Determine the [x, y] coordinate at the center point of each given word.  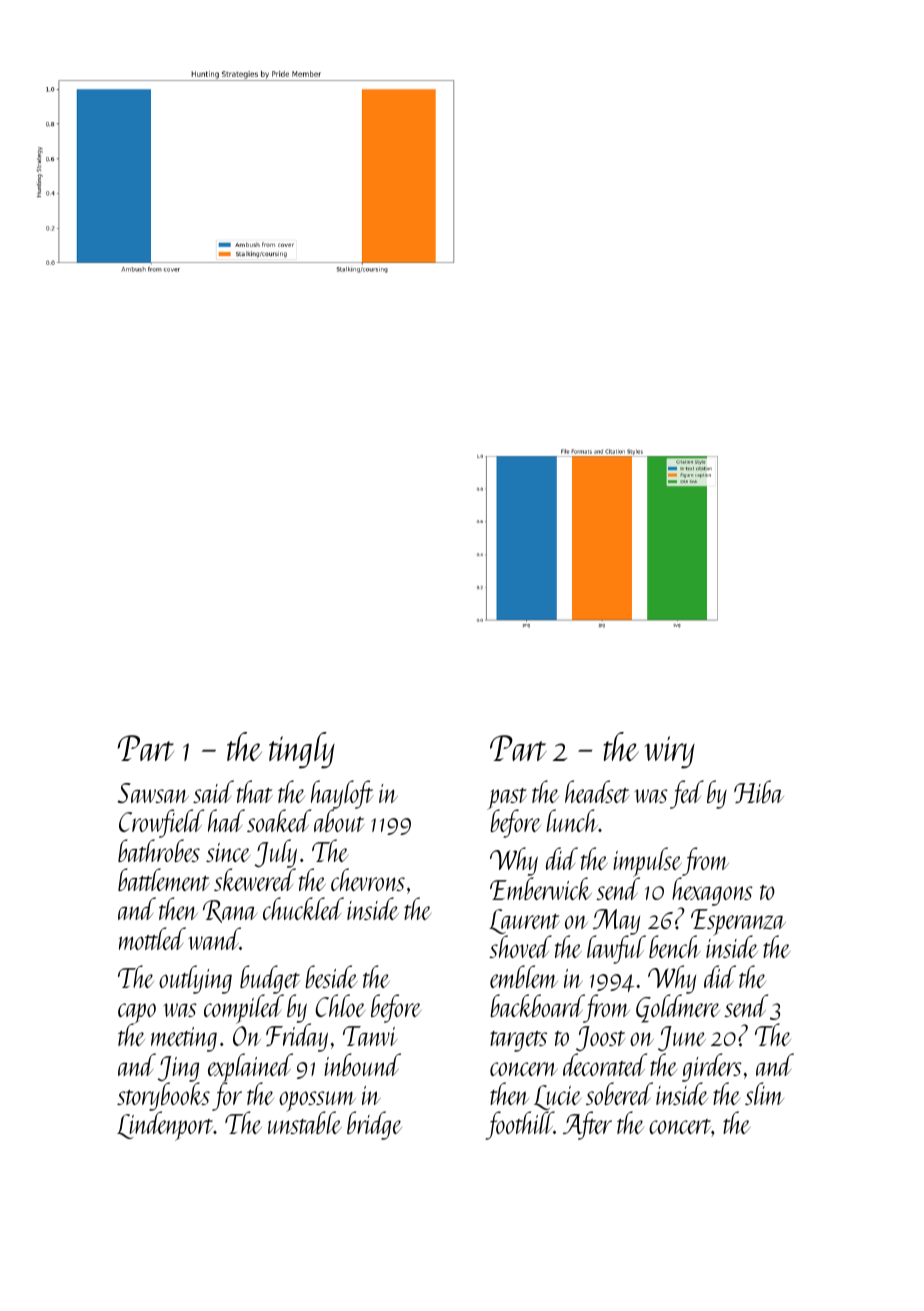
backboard [537, 1005]
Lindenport [165, 1126]
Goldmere [678, 1008]
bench [675, 946]
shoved [520, 946]
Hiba [759, 791]
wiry [669, 752]
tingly [302, 750]
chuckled [303, 908]
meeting [184, 1039]
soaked [279, 820]
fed [687, 794]
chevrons [368, 879]
